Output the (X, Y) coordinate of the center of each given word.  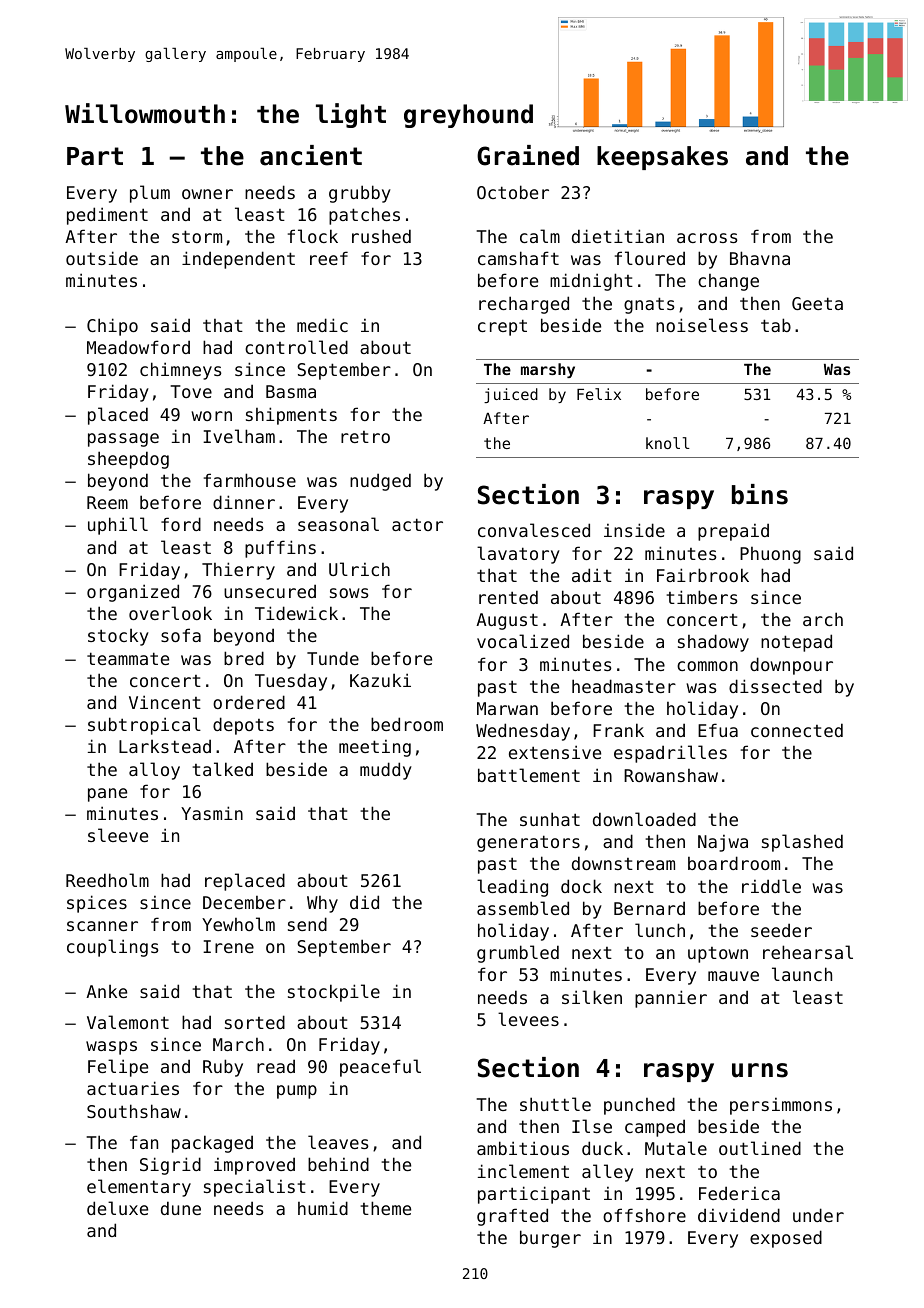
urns (760, 1070)
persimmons (781, 1106)
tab (776, 325)
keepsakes (662, 158)
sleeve (118, 835)
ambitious (523, 1148)
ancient (311, 155)
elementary (139, 1188)
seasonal (338, 524)
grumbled (518, 954)
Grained (528, 155)
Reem (107, 502)
